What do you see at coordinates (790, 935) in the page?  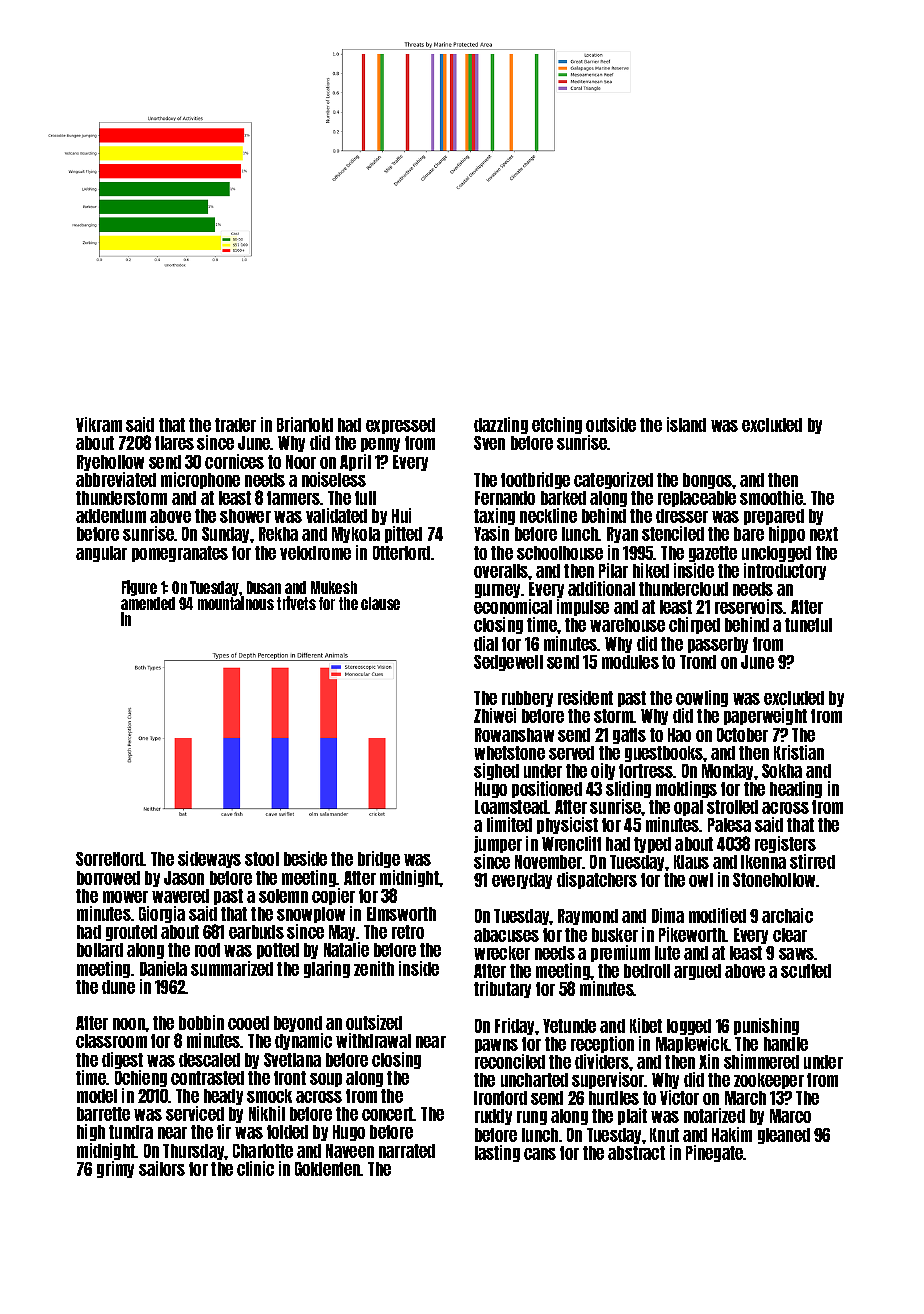 I see `clear` at bounding box center [790, 935].
